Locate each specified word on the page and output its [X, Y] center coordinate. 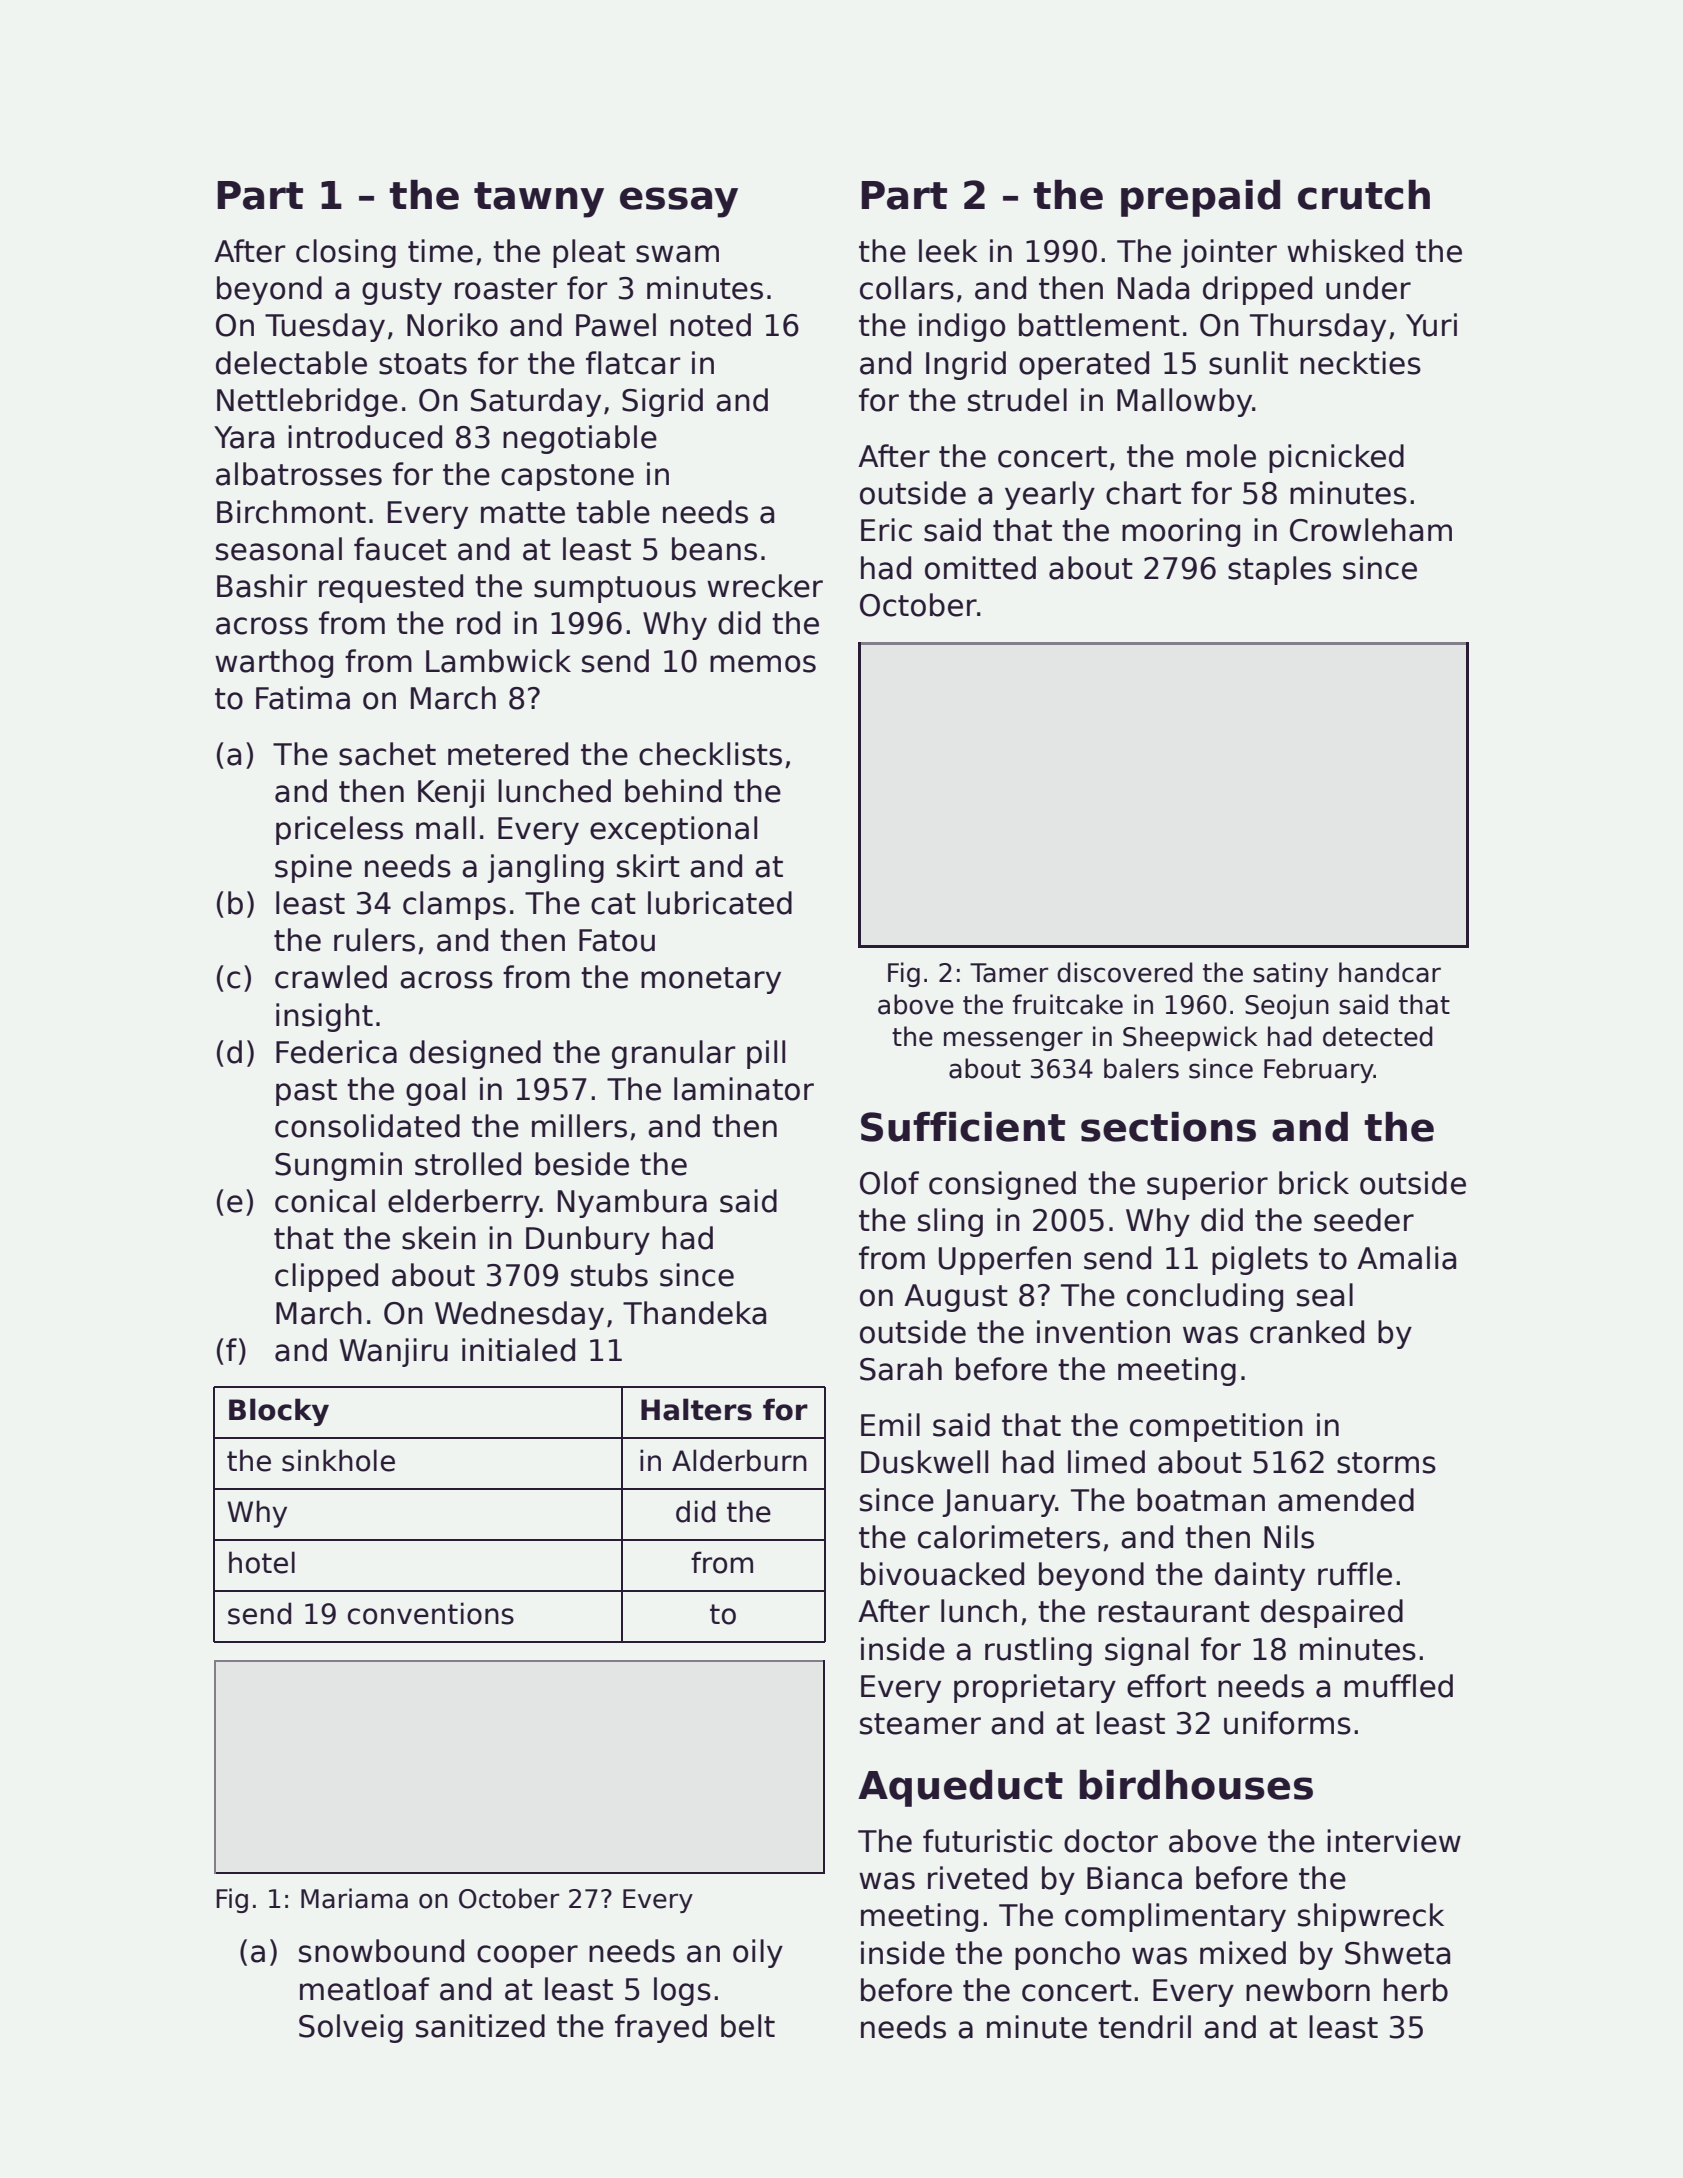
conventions [431, 1613]
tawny [539, 200]
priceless [339, 830]
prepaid [1200, 198]
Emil [890, 1424]
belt [748, 2026]
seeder [1364, 1220]
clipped [326, 1277]
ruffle [1355, 1574]
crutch [1364, 195]
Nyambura [632, 1203]
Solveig [351, 2028]
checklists [710, 754]
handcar [1390, 972]
